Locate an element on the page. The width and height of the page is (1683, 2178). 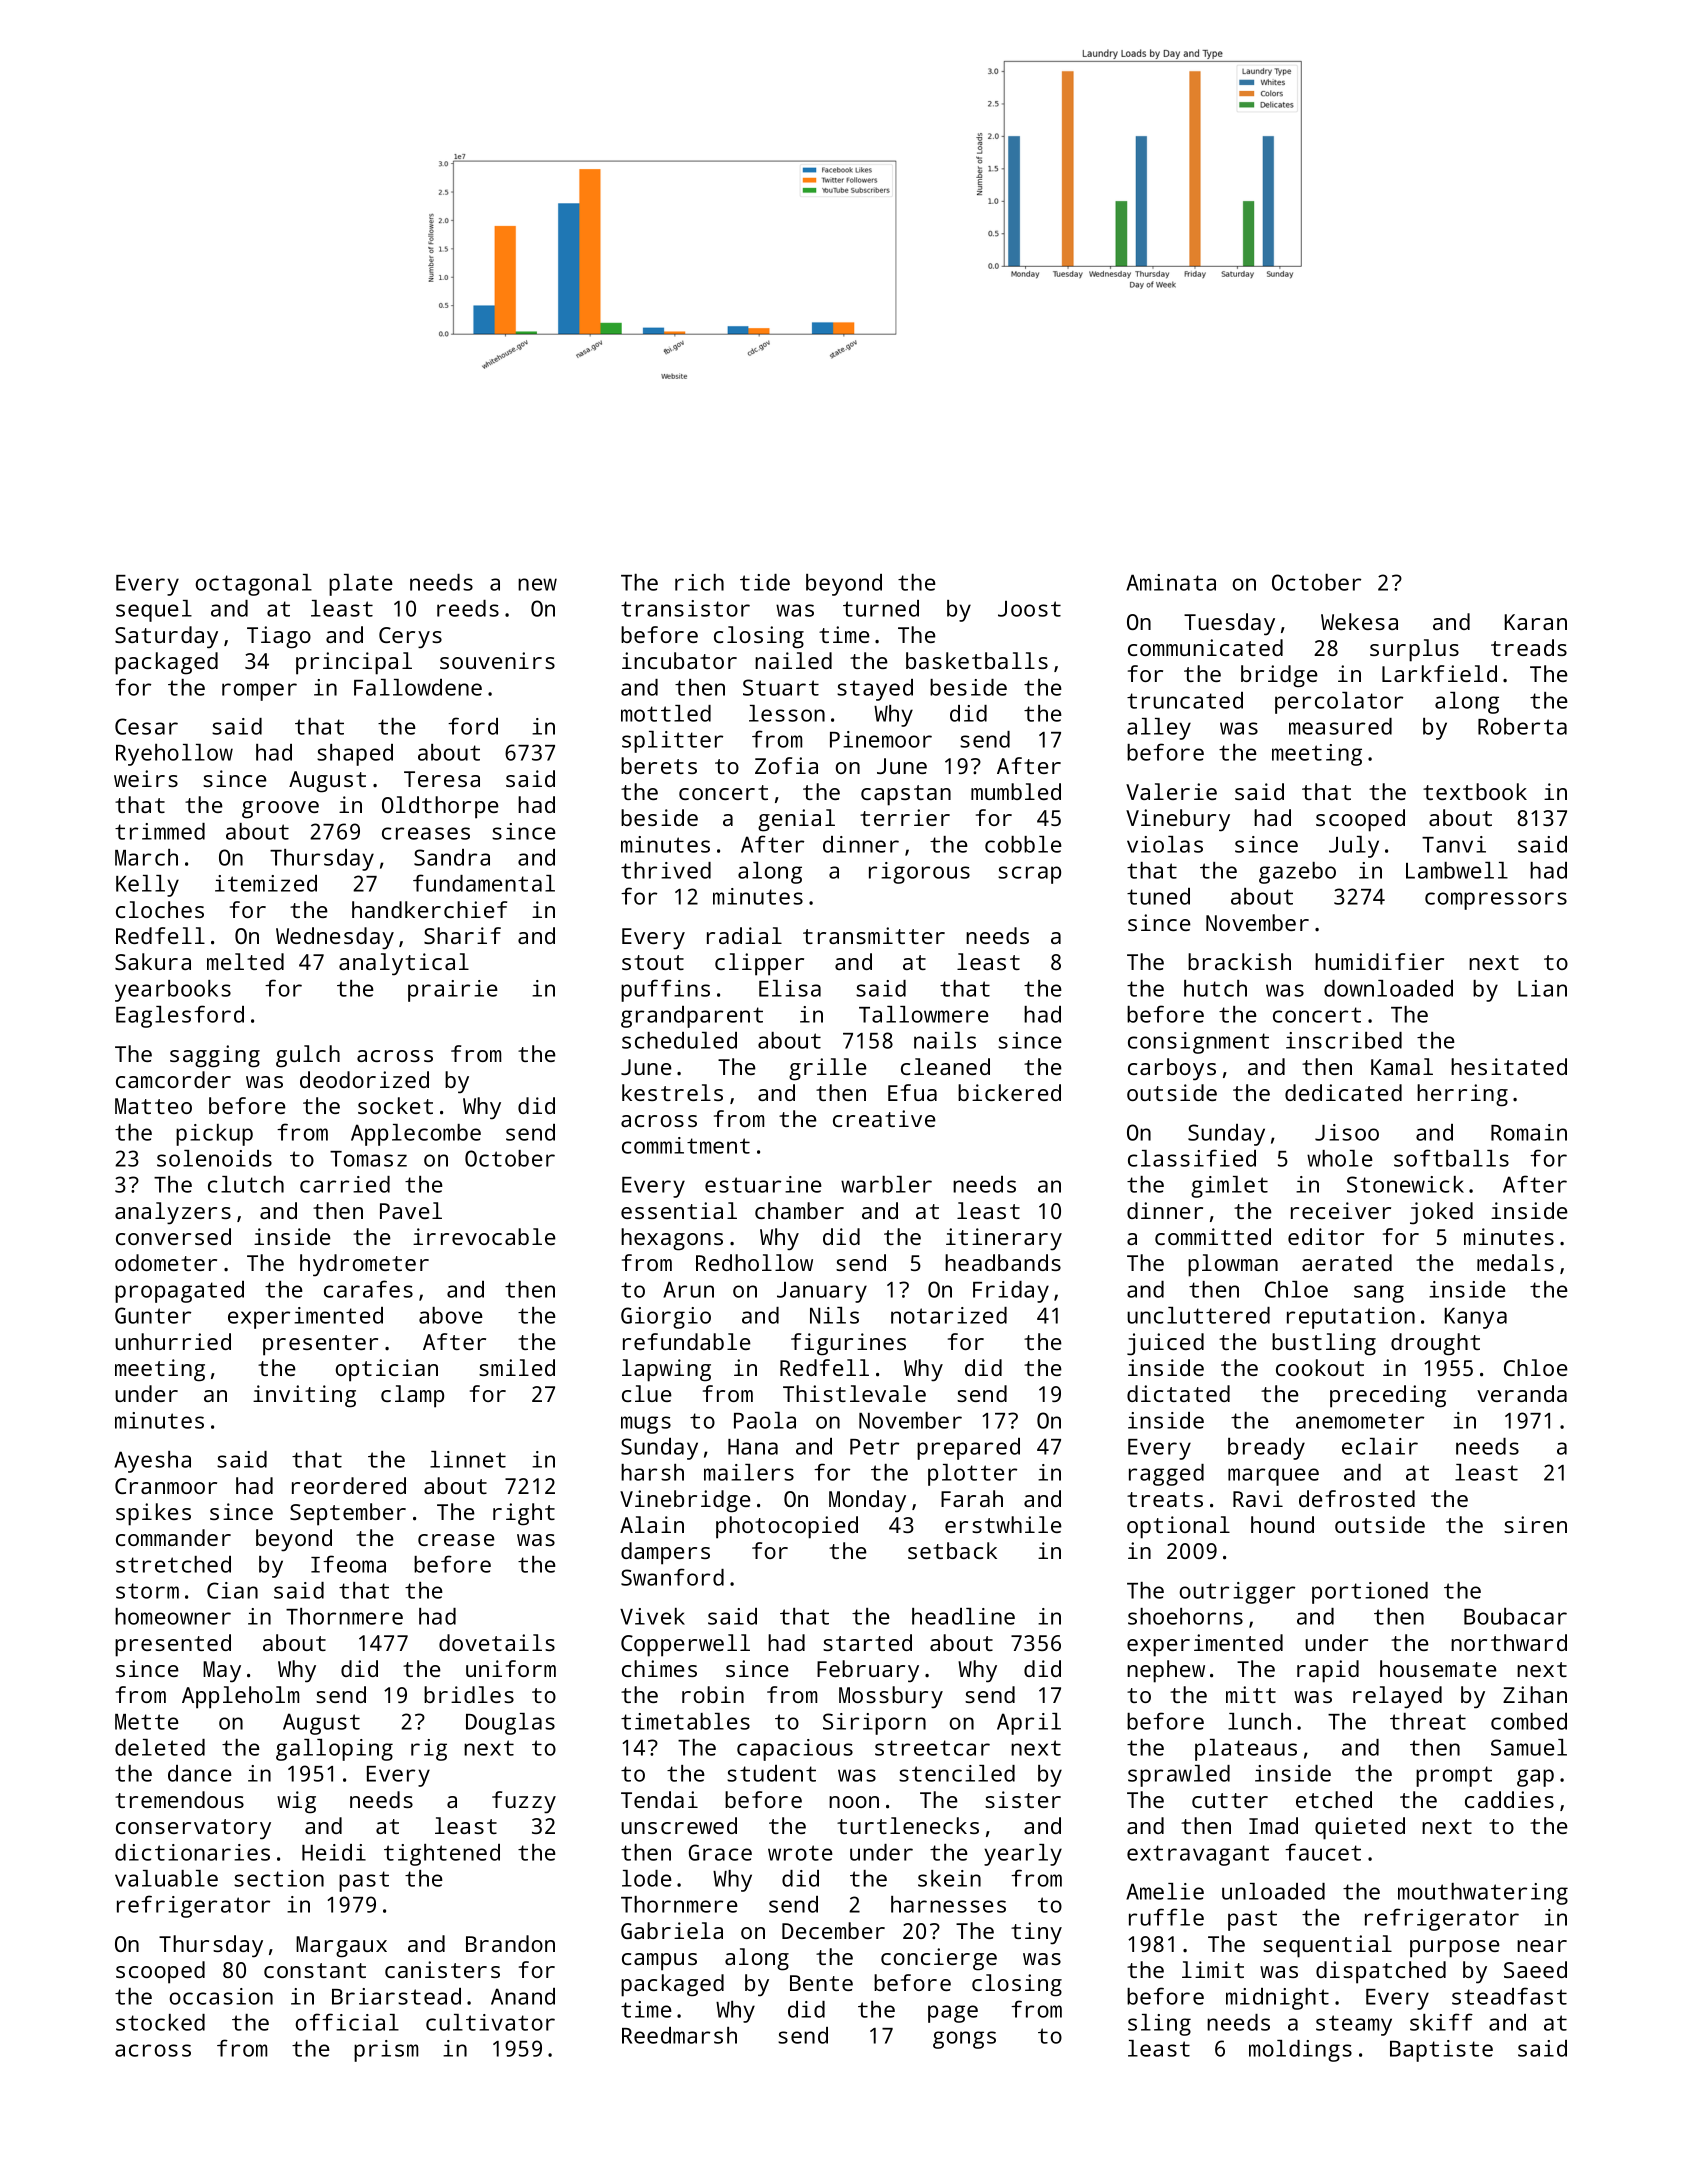
violas is located at coordinates (1165, 844).
